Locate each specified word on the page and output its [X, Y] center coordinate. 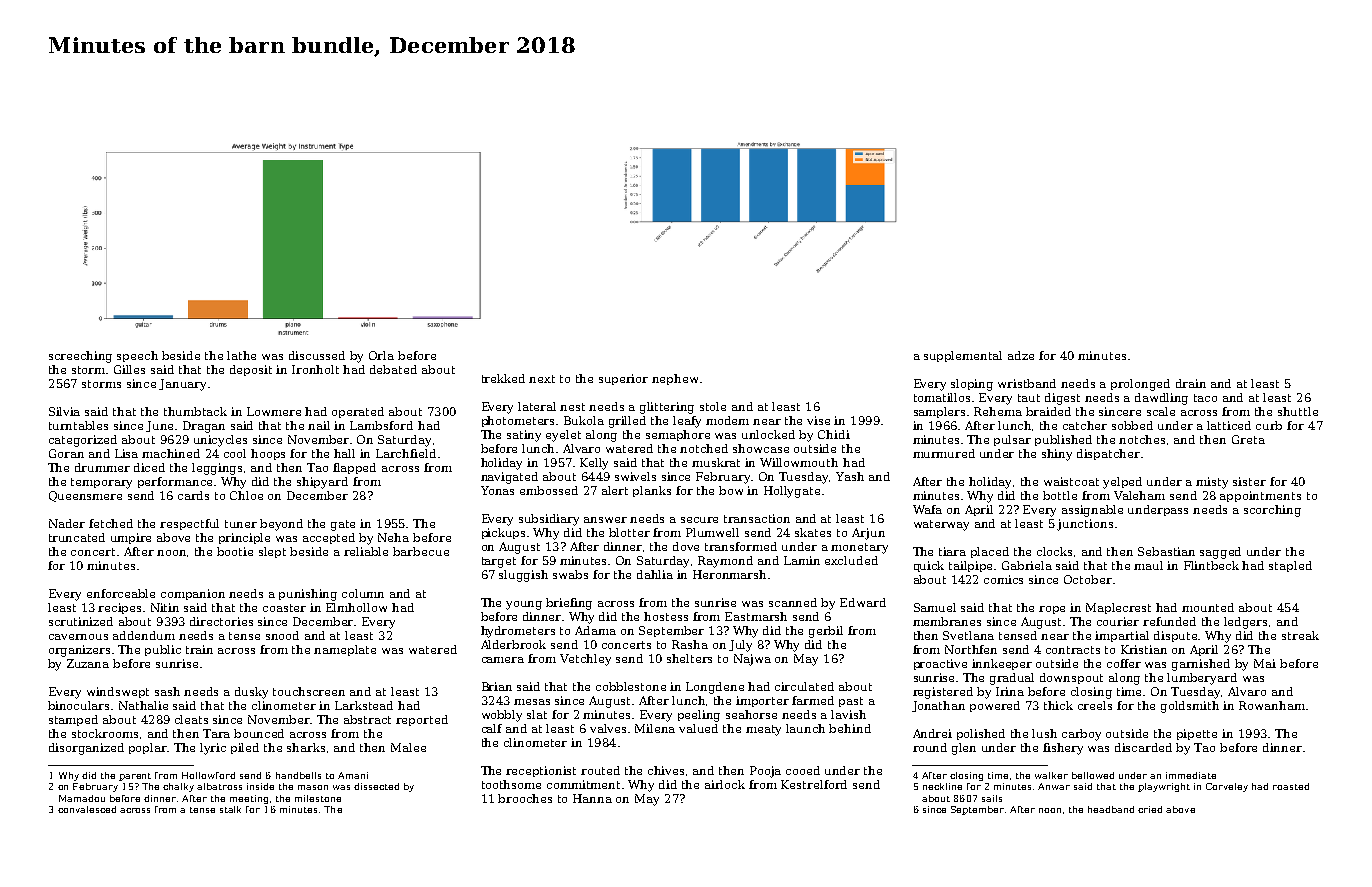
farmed [813, 700]
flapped [354, 468]
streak [1300, 635]
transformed [741, 546]
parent [135, 777]
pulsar [1012, 440]
